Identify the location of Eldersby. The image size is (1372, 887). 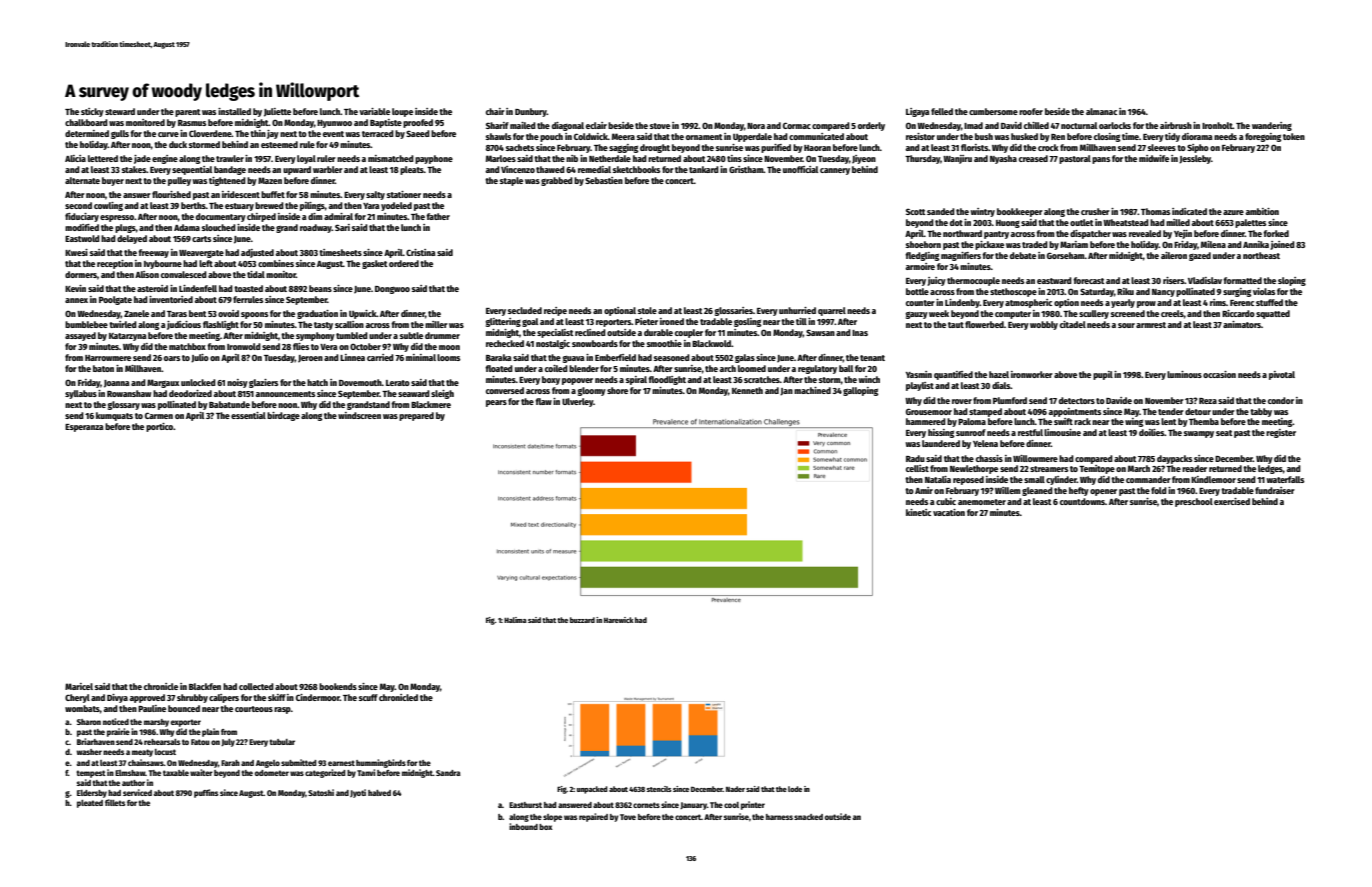
(92, 794).
